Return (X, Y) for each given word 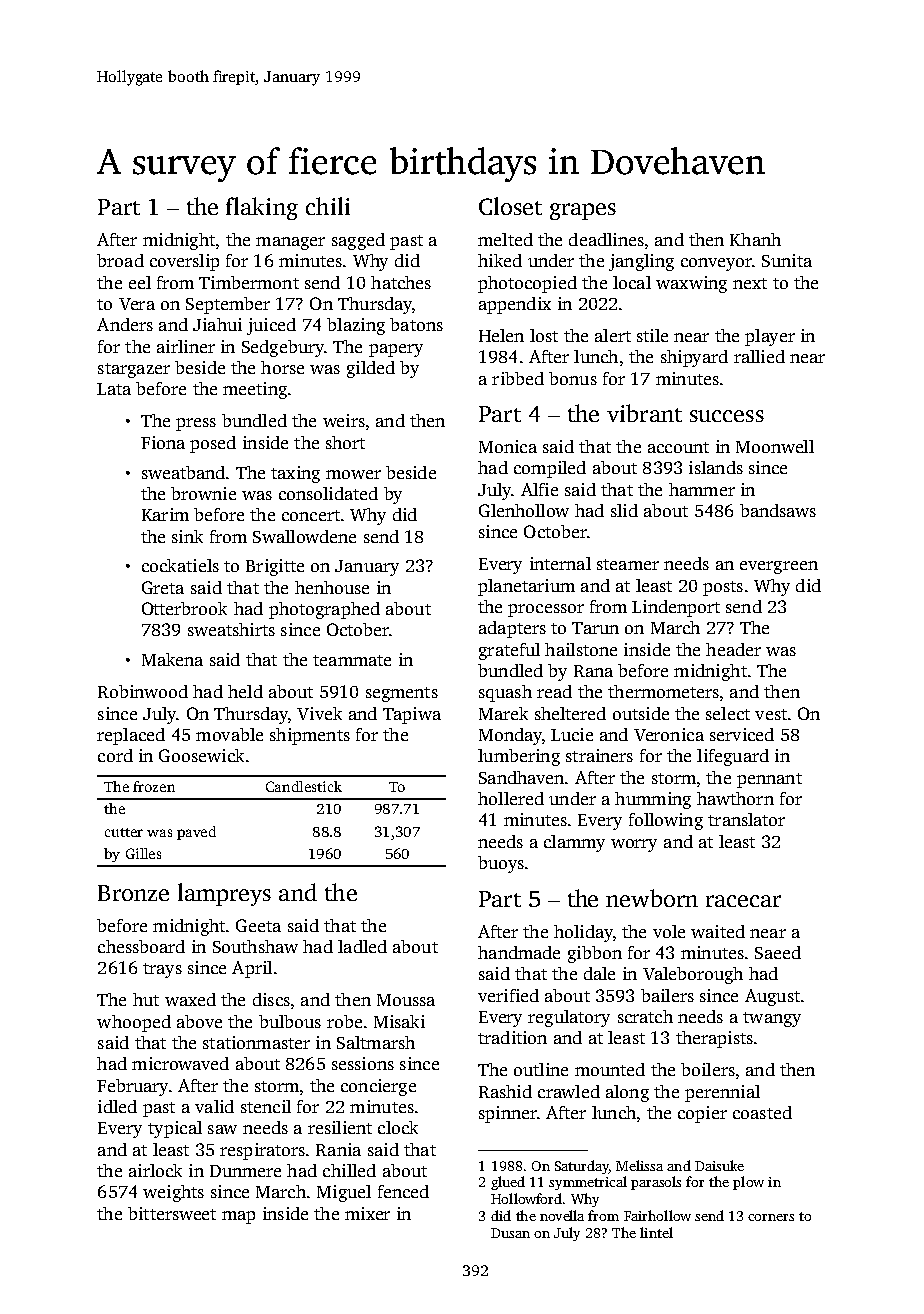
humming (653, 800)
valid (214, 1106)
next (750, 283)
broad (120, 260)
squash (505, 693)
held (245, 691)
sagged (358, 241)
